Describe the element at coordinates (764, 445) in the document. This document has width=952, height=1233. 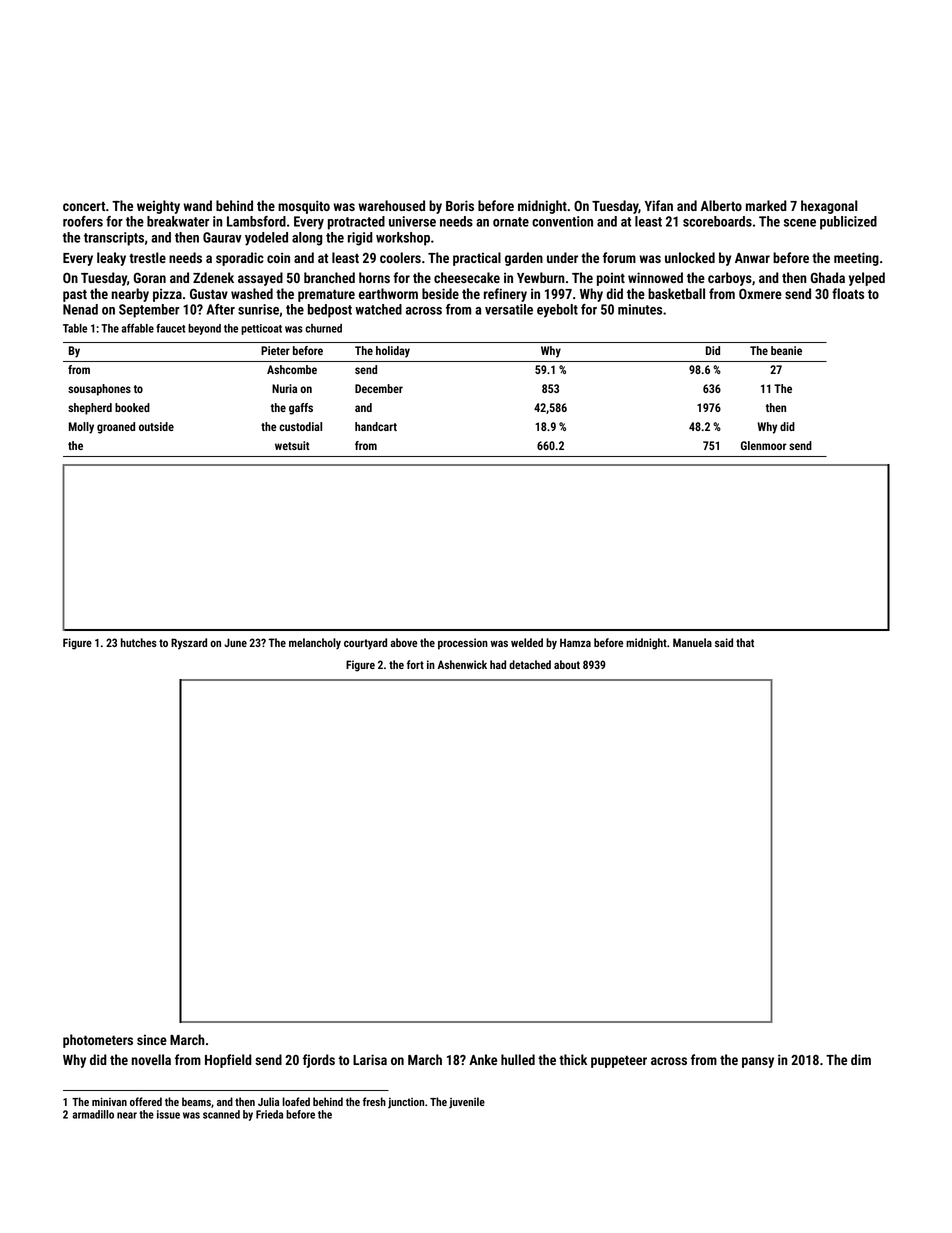
I see `Glenmoor` at that location.
